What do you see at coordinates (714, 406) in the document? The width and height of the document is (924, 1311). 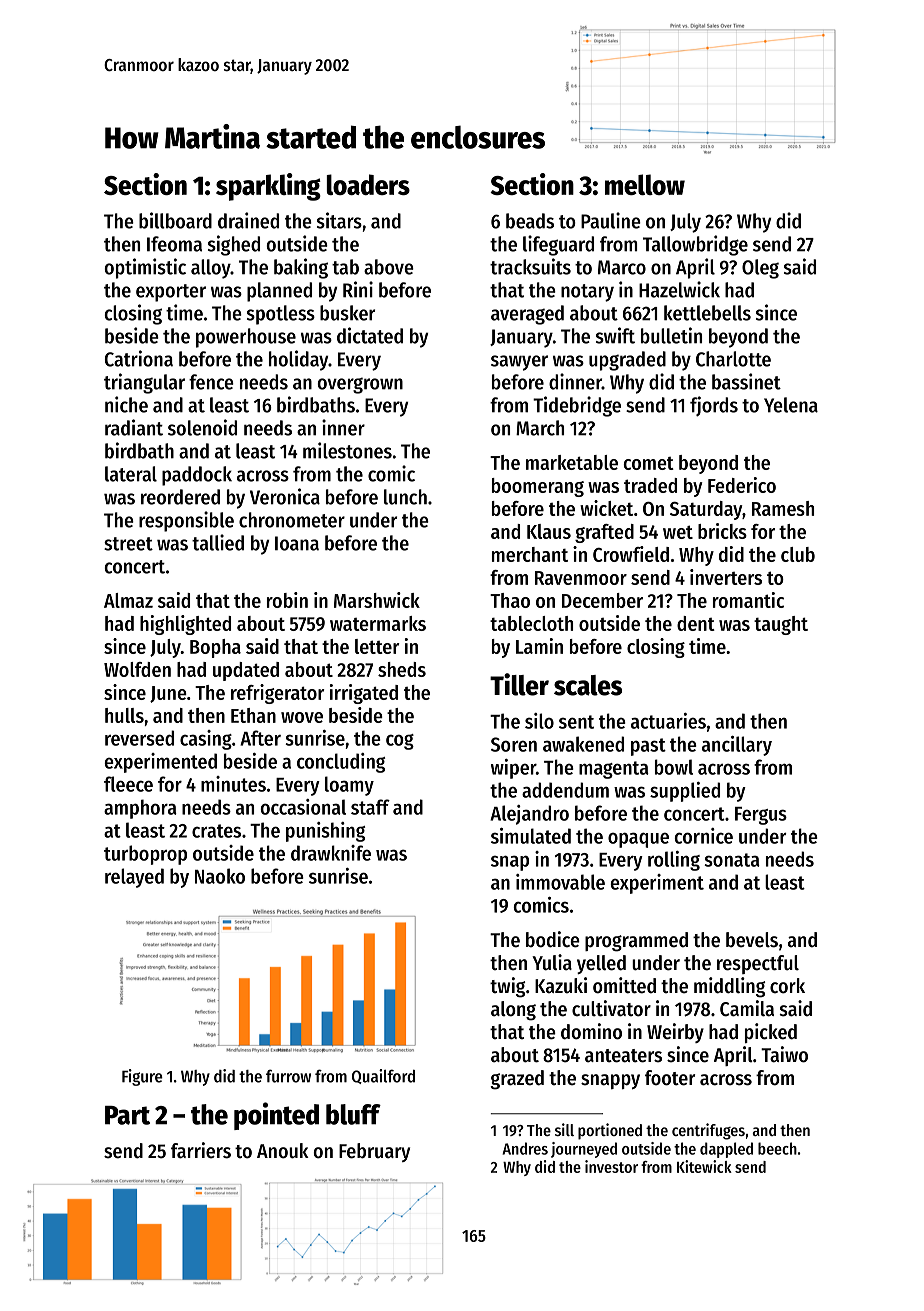 I see `fjords` at bounding box center [714, 406].
